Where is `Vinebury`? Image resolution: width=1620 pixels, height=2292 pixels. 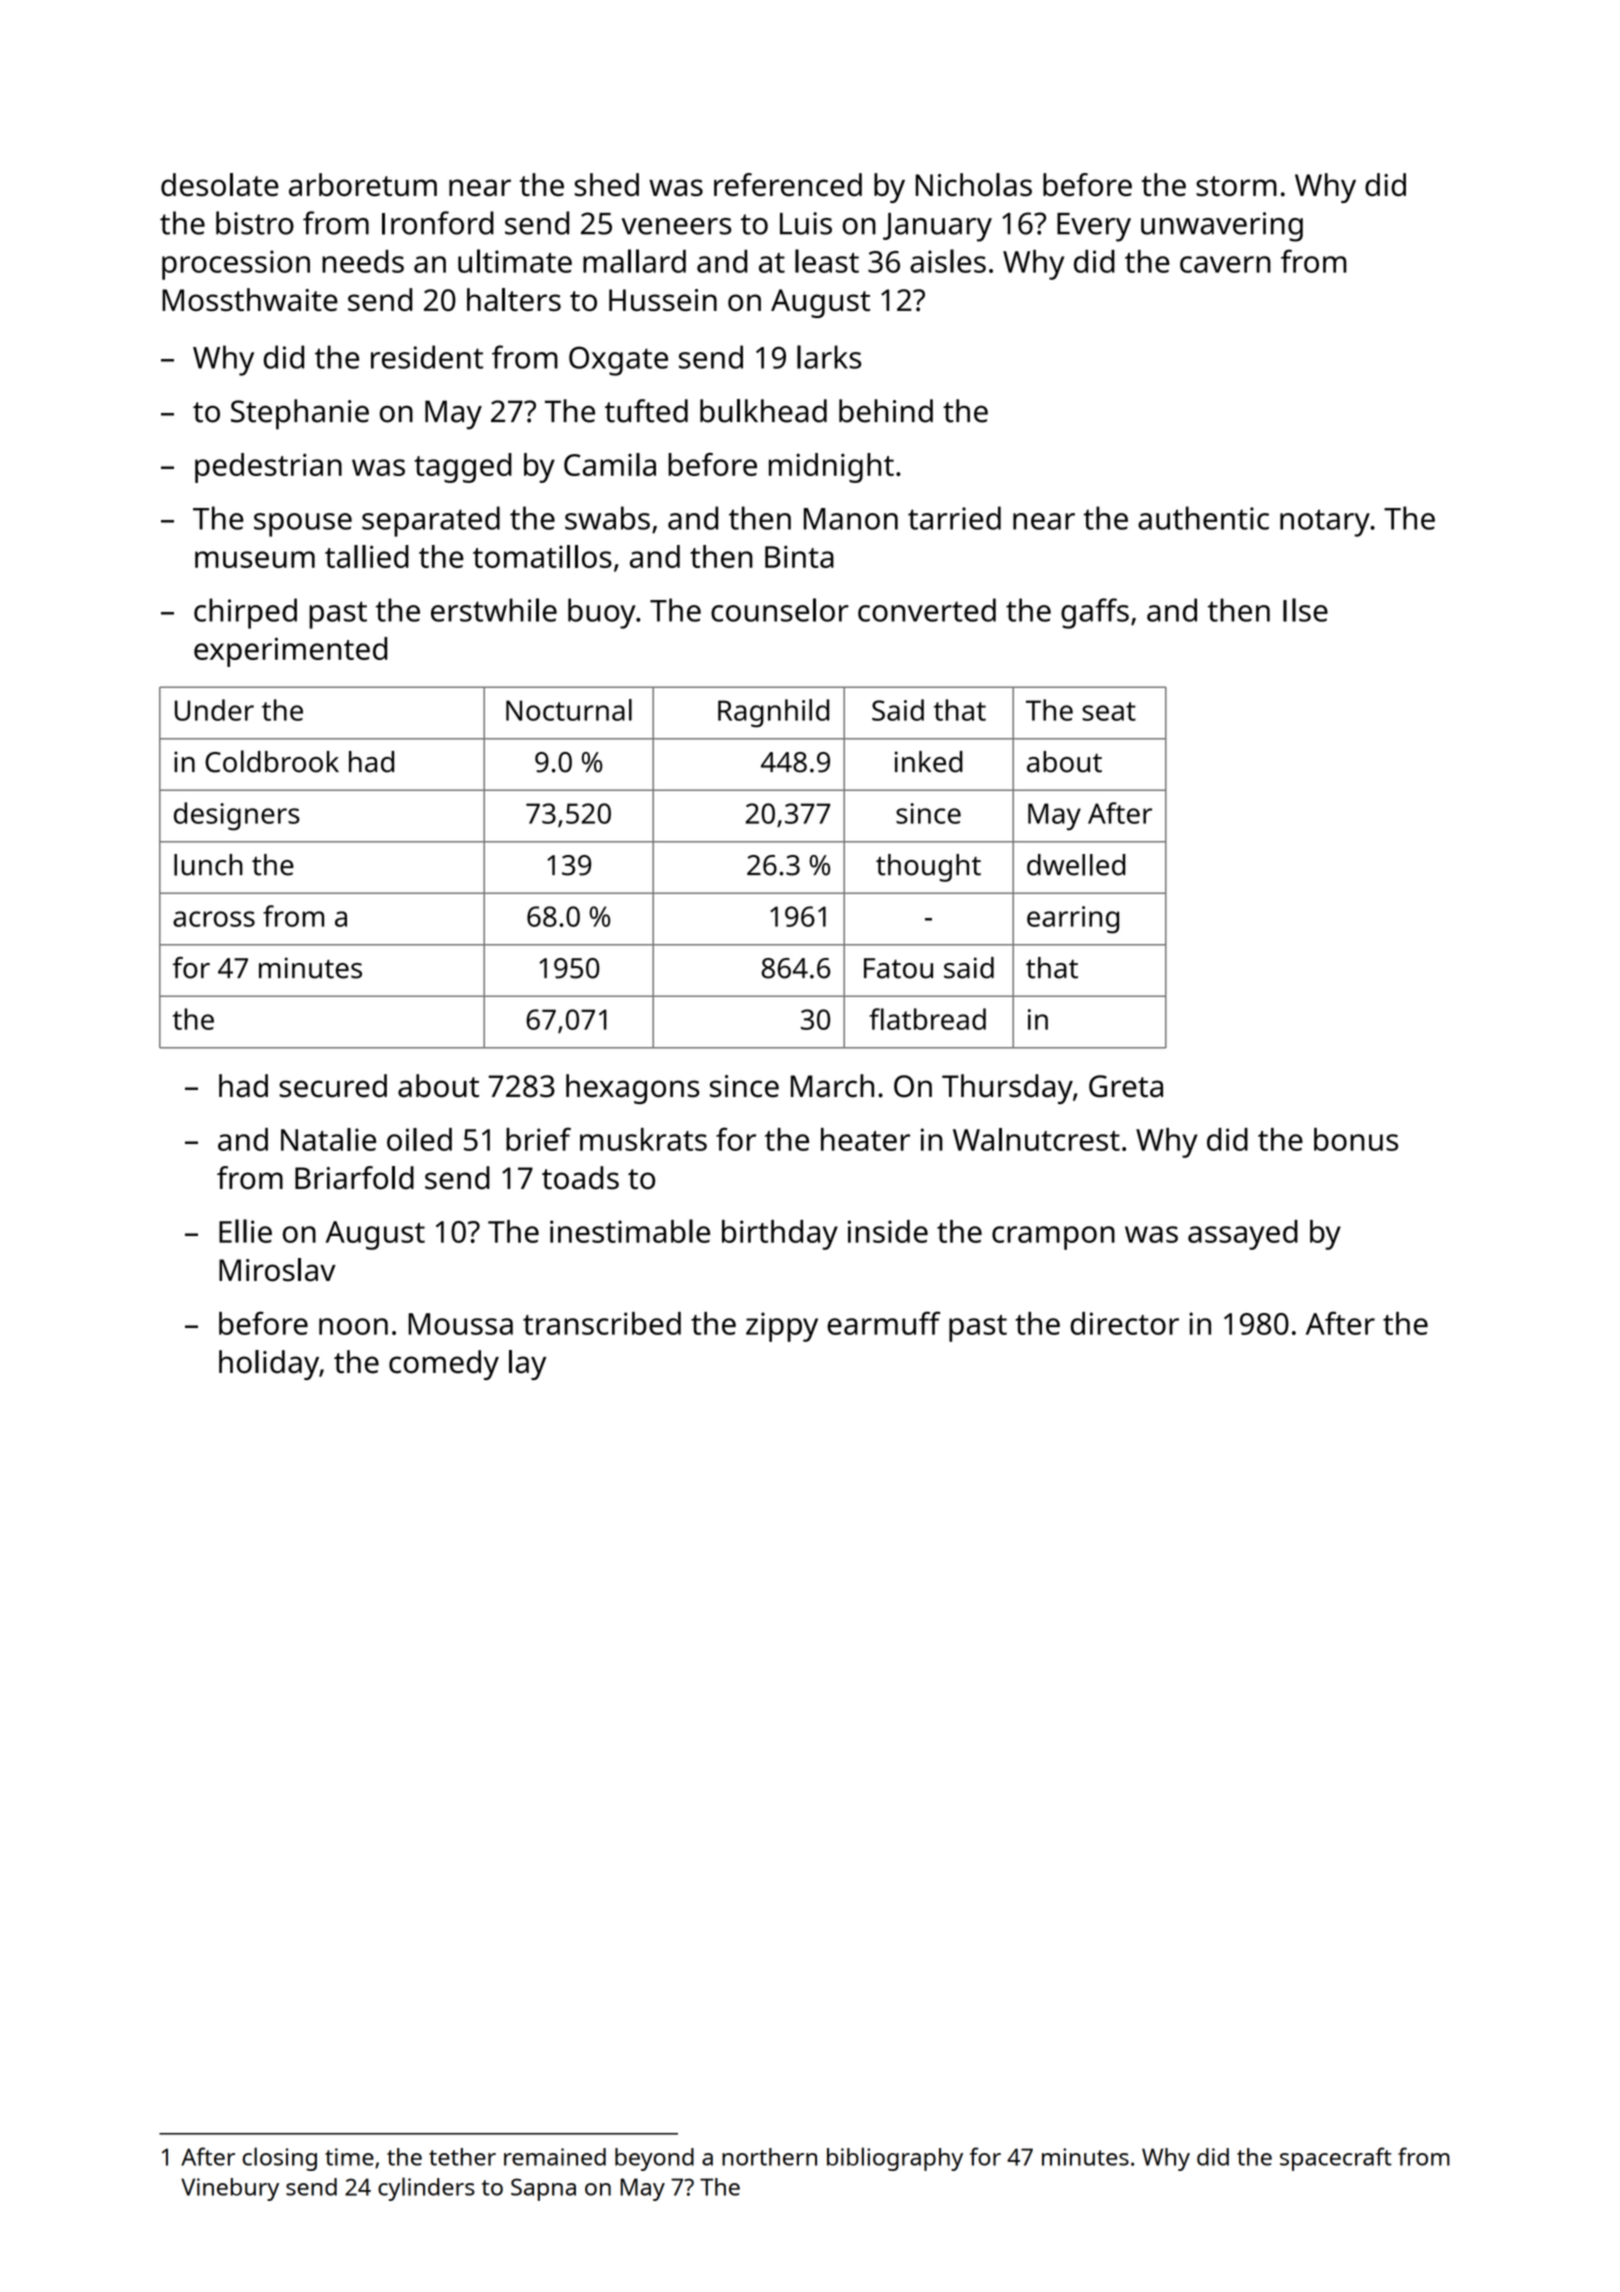
Vinebury is located at coordinates (230, 2189).
